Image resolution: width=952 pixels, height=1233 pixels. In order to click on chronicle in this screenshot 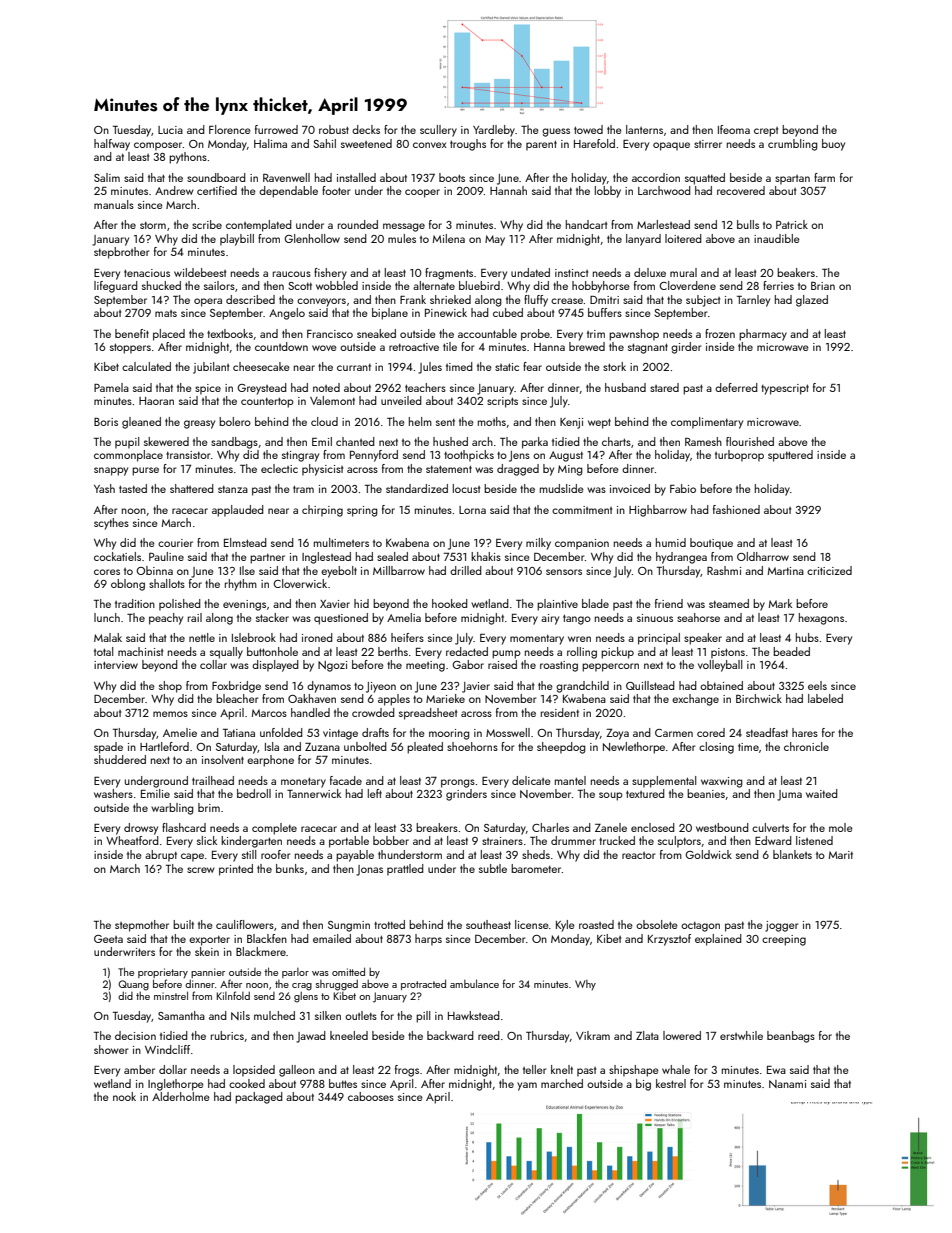, I will do `click(806, 746)`.
